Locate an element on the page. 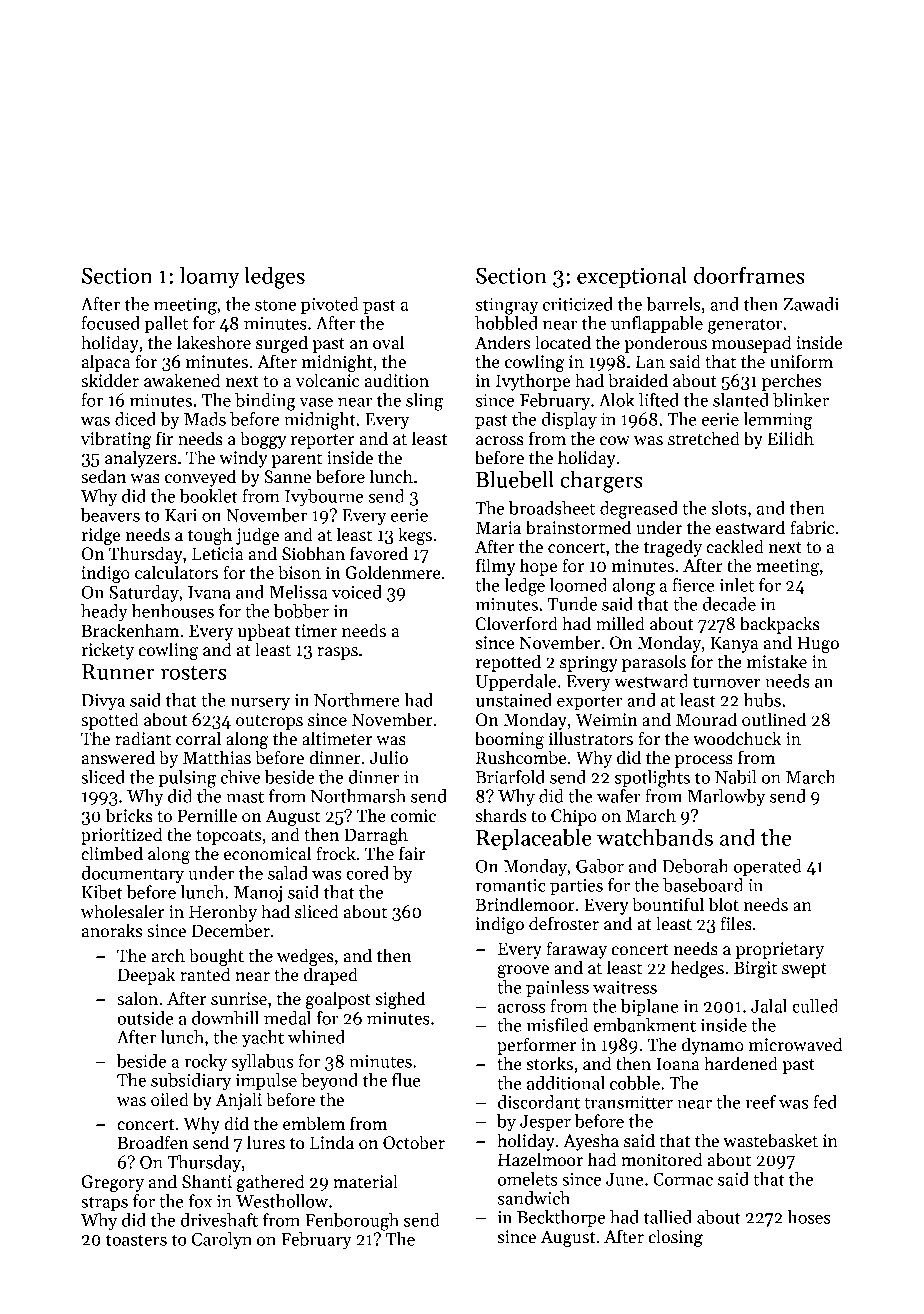 Image resolution: width=924 pixels, height=1314 pixels. pulsing is located at coordinates (187, 779).
